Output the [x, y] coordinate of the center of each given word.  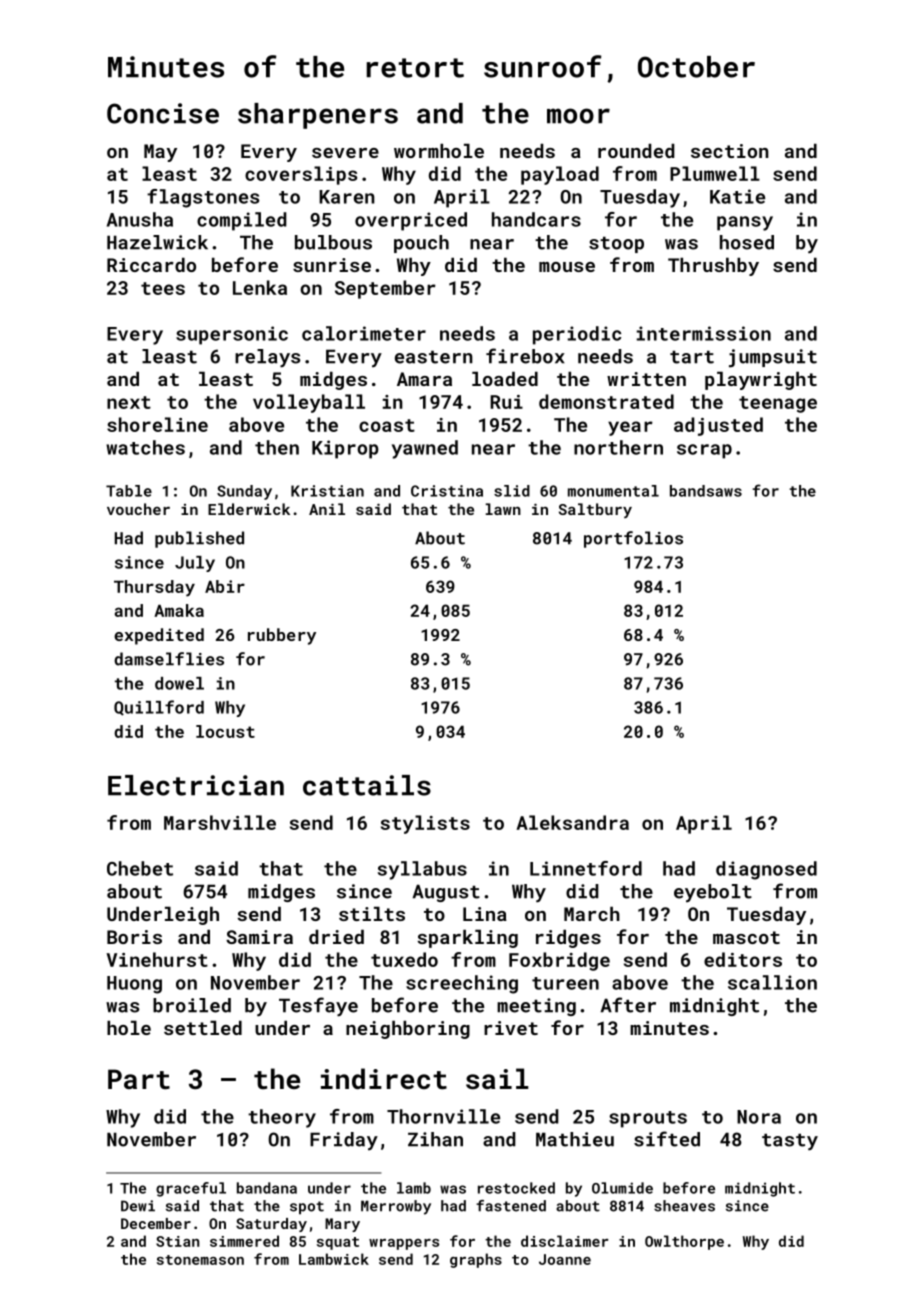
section [730, 151]
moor [578, 116]
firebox [525, 356]
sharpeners [318, 116]
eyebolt [713, 893]
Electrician [196, 785]
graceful [191, 1189]
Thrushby [713, 267]
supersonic [232, 335]
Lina [485, 914]
